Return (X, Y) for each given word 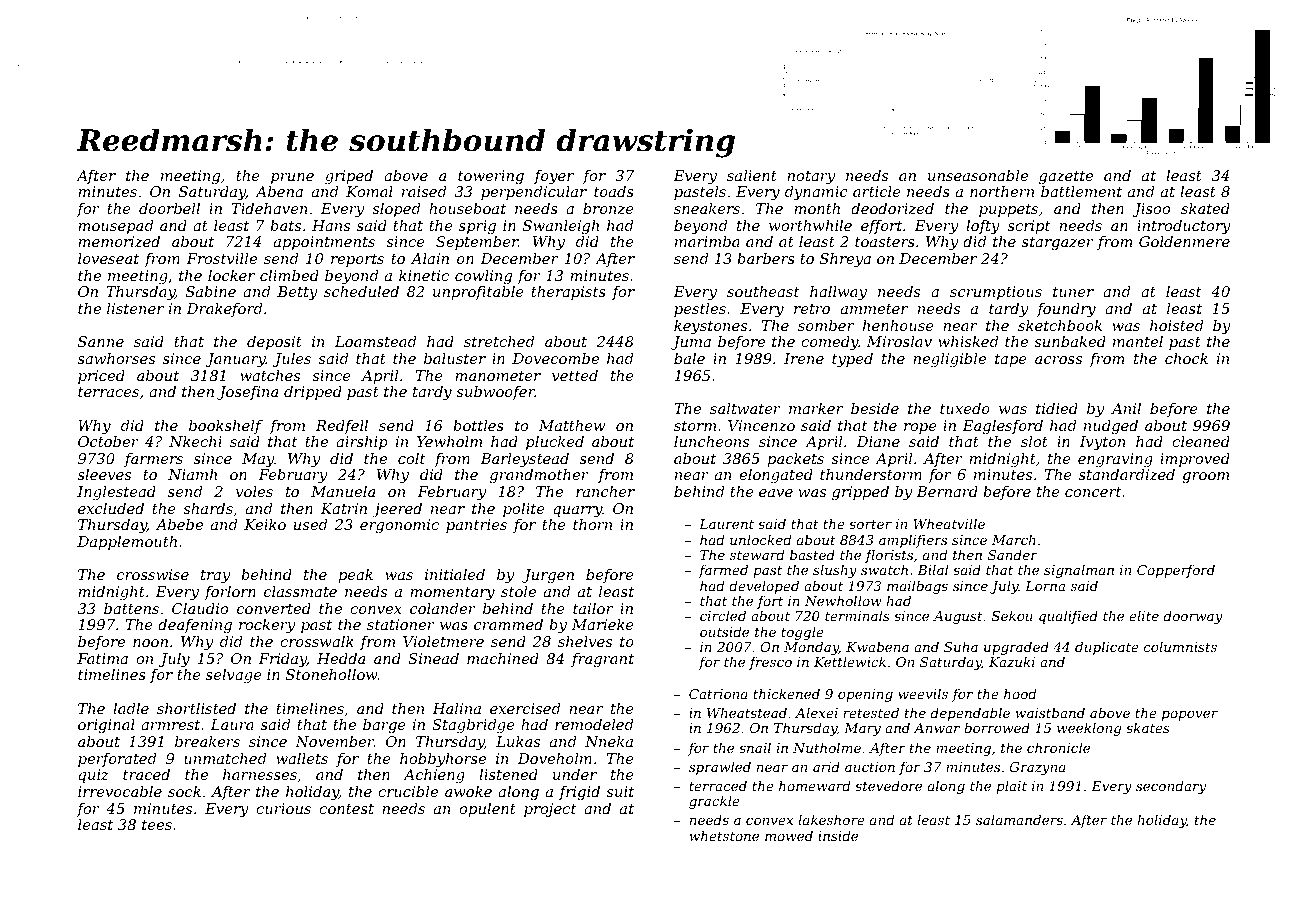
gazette (1066, 177)
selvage (234, 676)
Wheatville (949, 523)
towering (491, 177)
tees (157, 825)
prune (292, 178)
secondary (1171, 787)
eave (776, 493)
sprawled (720, 768)
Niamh (192, 474)
